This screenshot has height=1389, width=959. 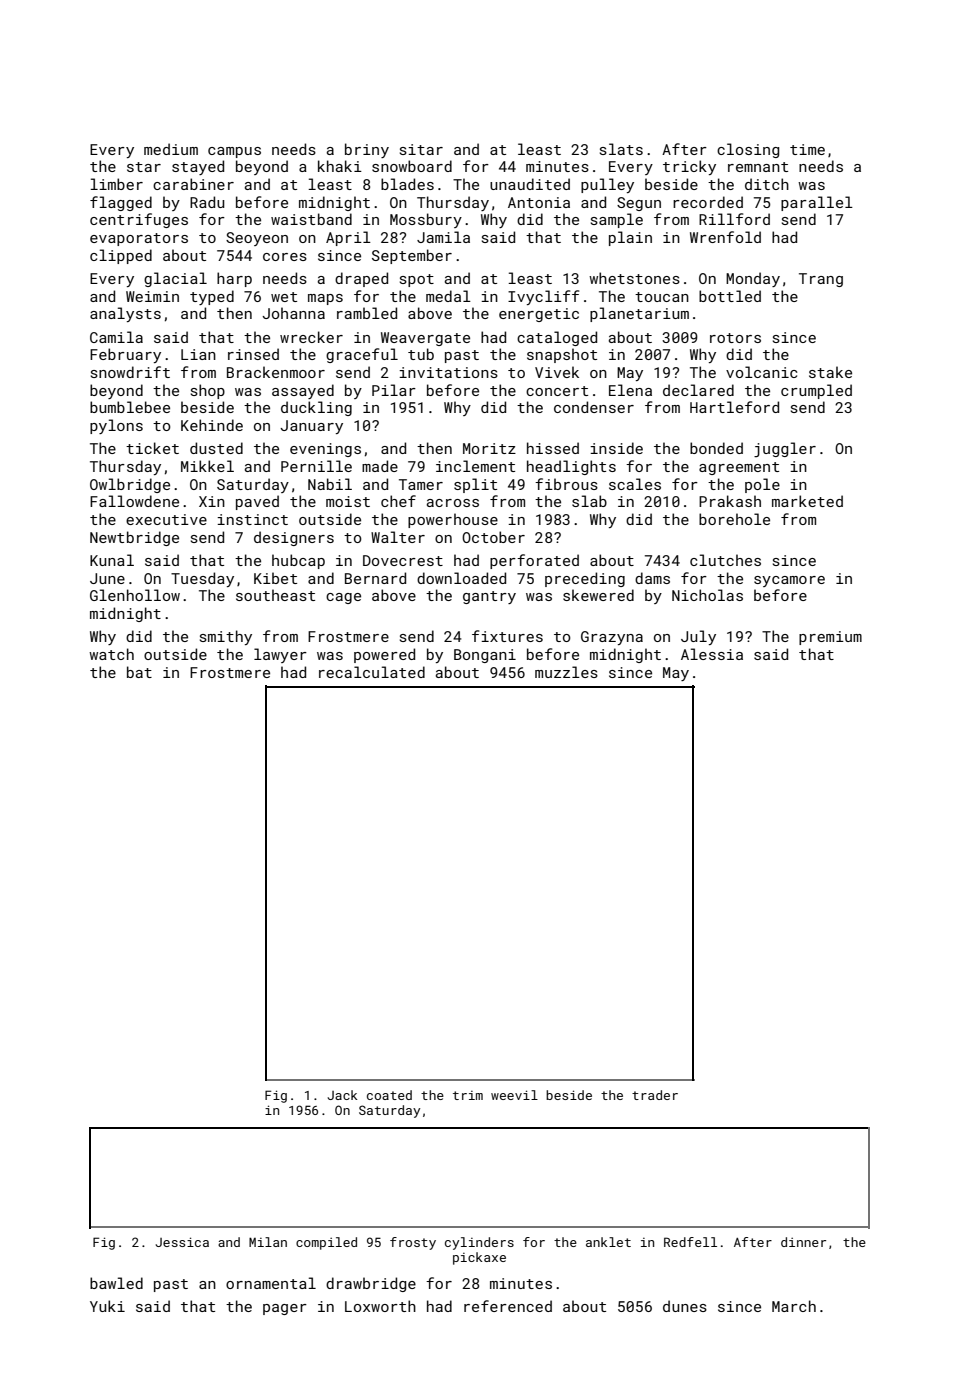 What do you see at coordinates (372, 672) in the screenshot?
I see `recalculated` at bounding box center [372, 672].
